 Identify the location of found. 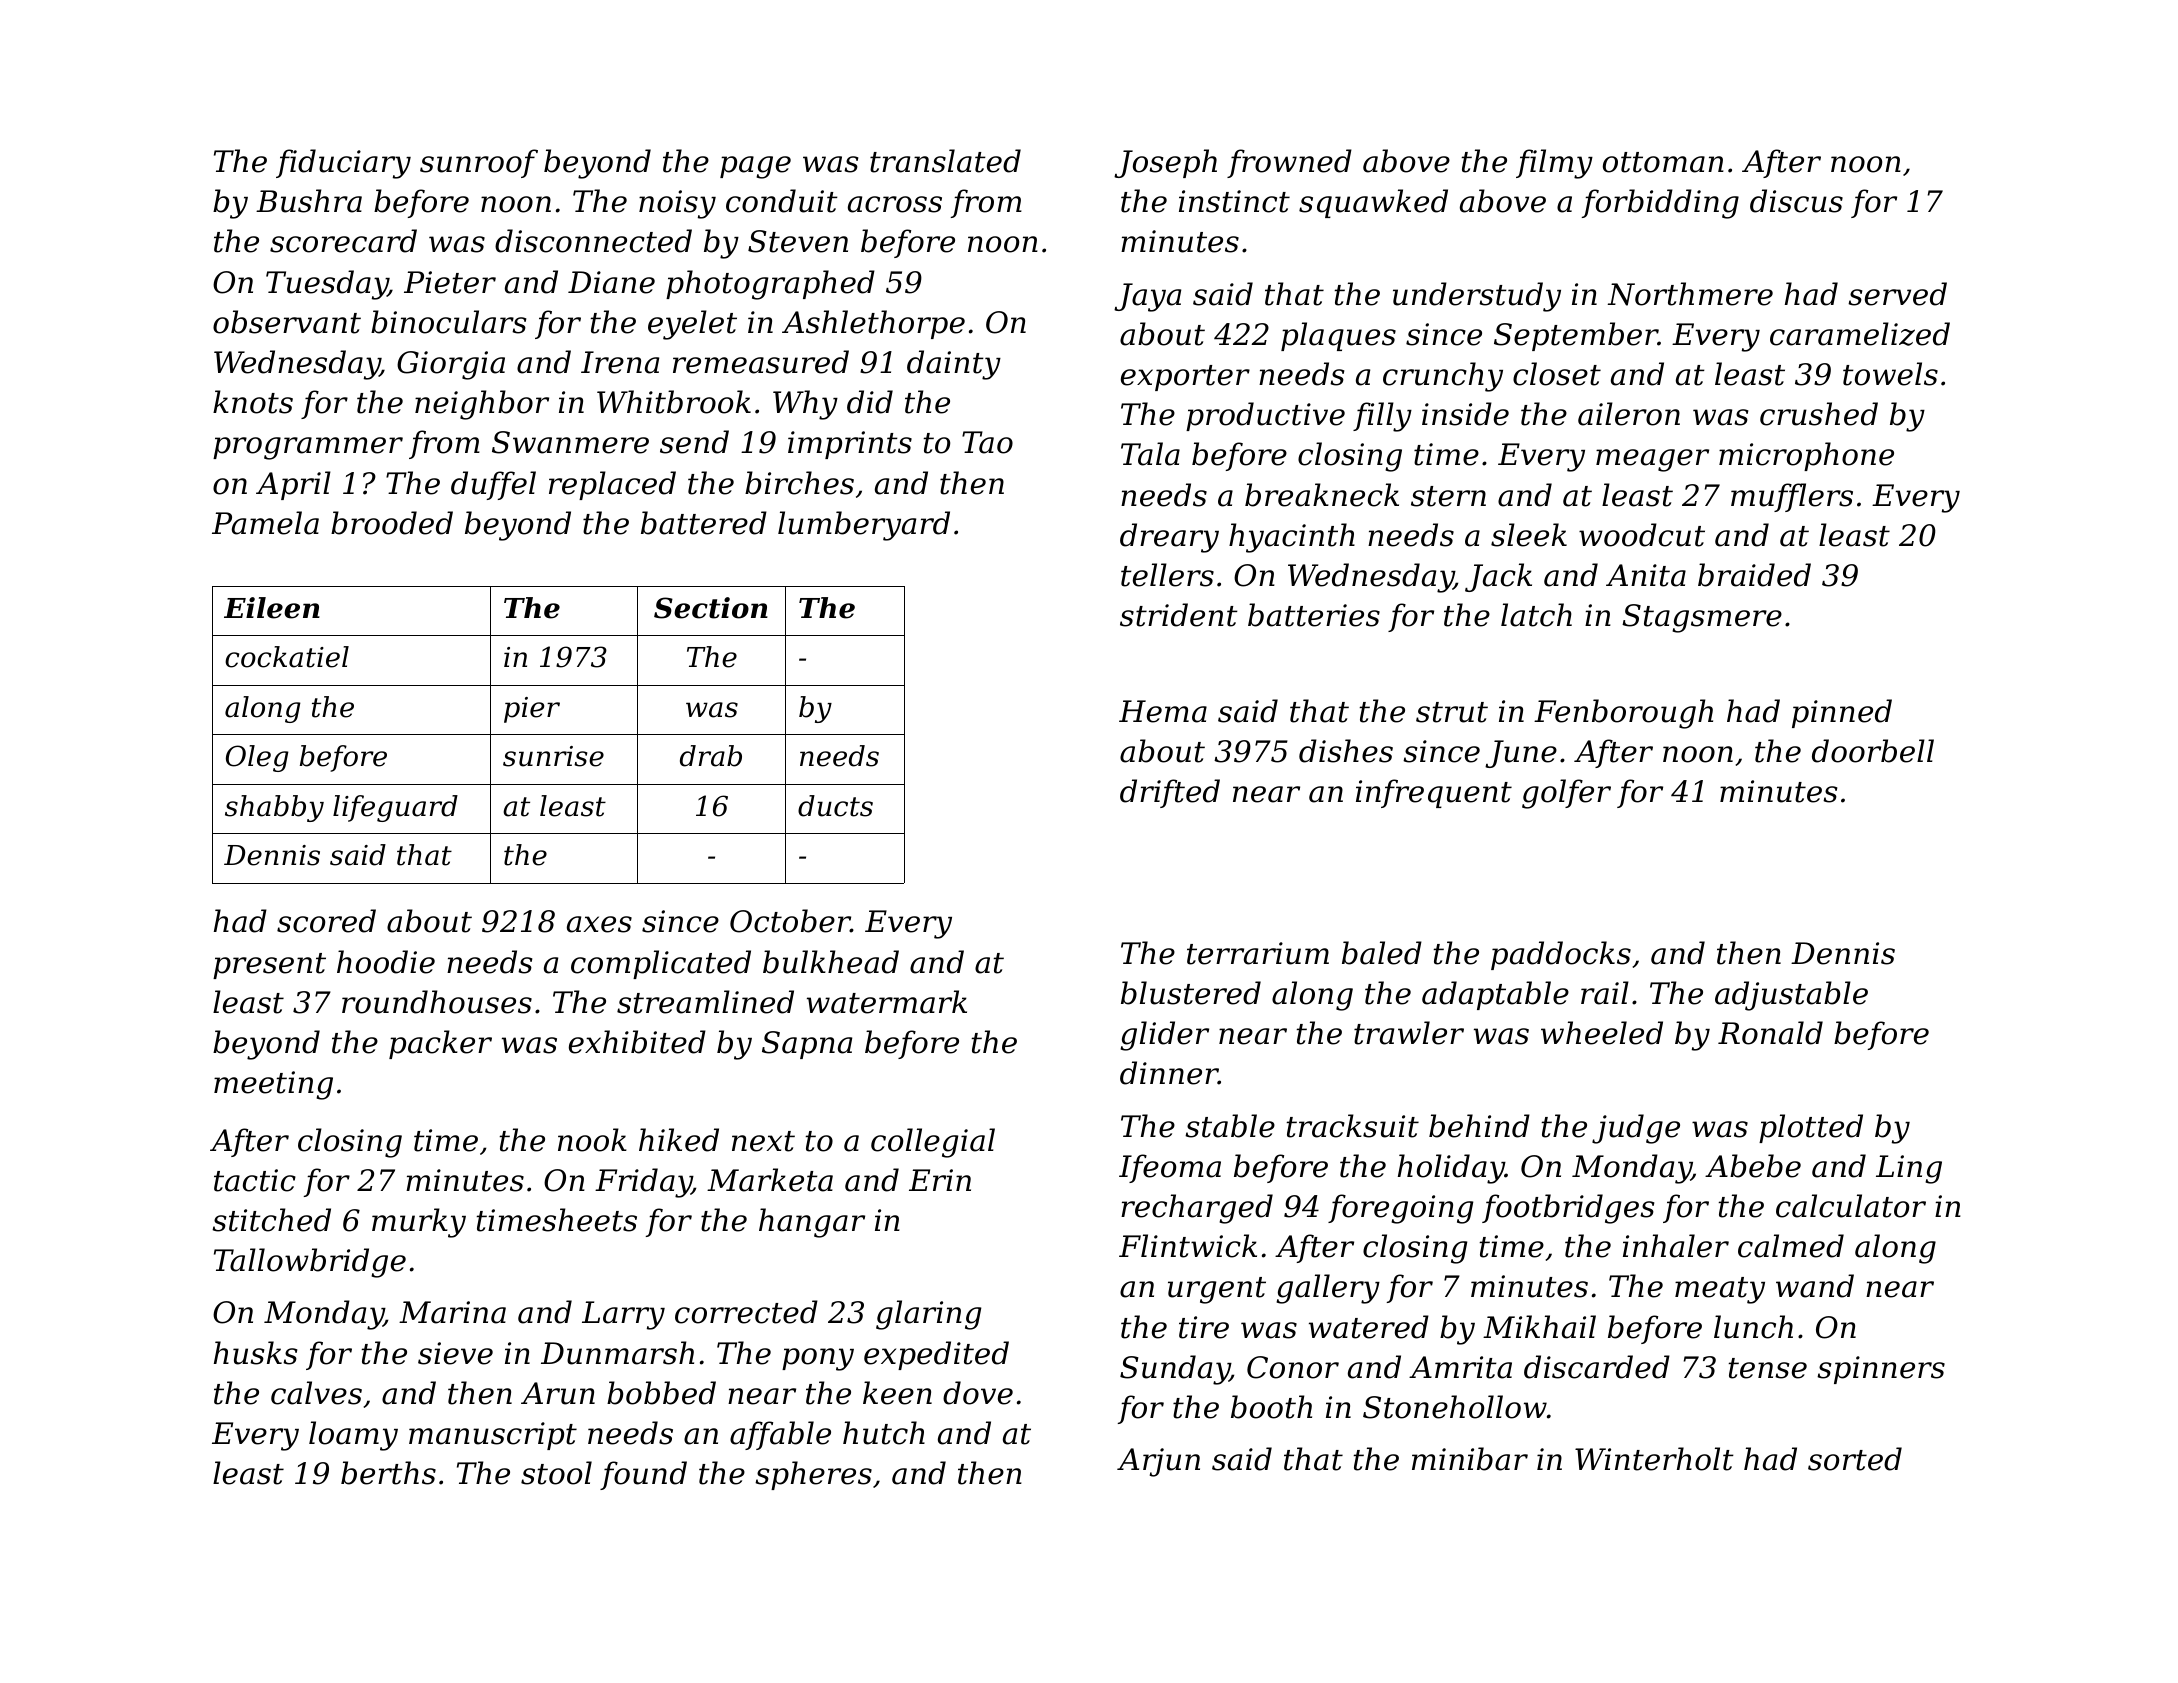
(643, 1475).
